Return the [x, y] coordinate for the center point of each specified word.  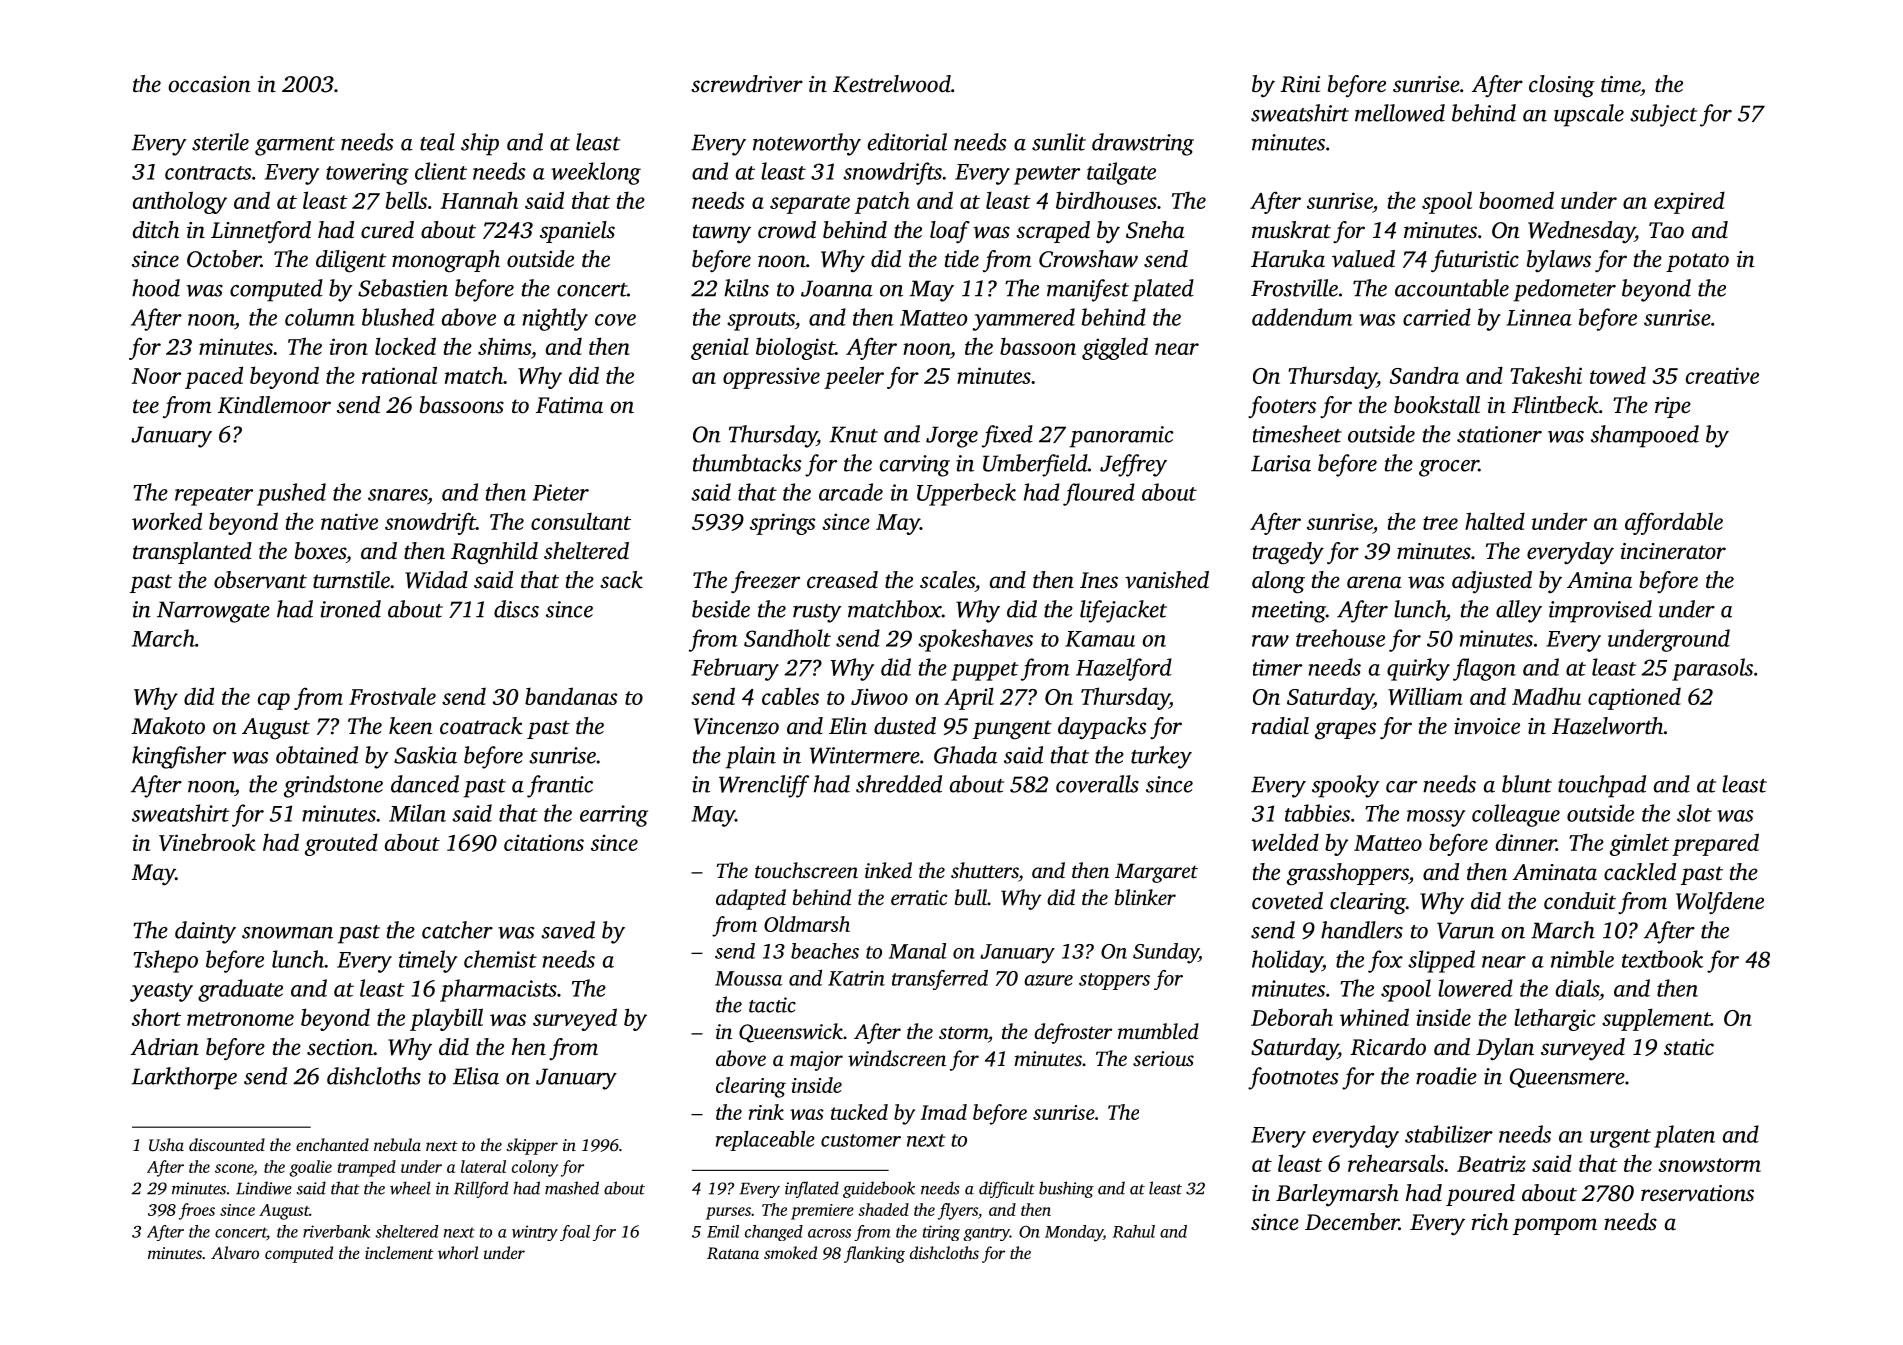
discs [516, 609]
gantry [987, 1234]
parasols [1712, 669]
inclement [399, 1252]
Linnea [1539, 317]
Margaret [1156, 873]
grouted [341, 844]
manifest [1088, 290]
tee [146, 406]
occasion [210, 84]
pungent [1012, 730]
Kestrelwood [892, 84]
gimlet [1639, 845]
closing [1562, 86]
